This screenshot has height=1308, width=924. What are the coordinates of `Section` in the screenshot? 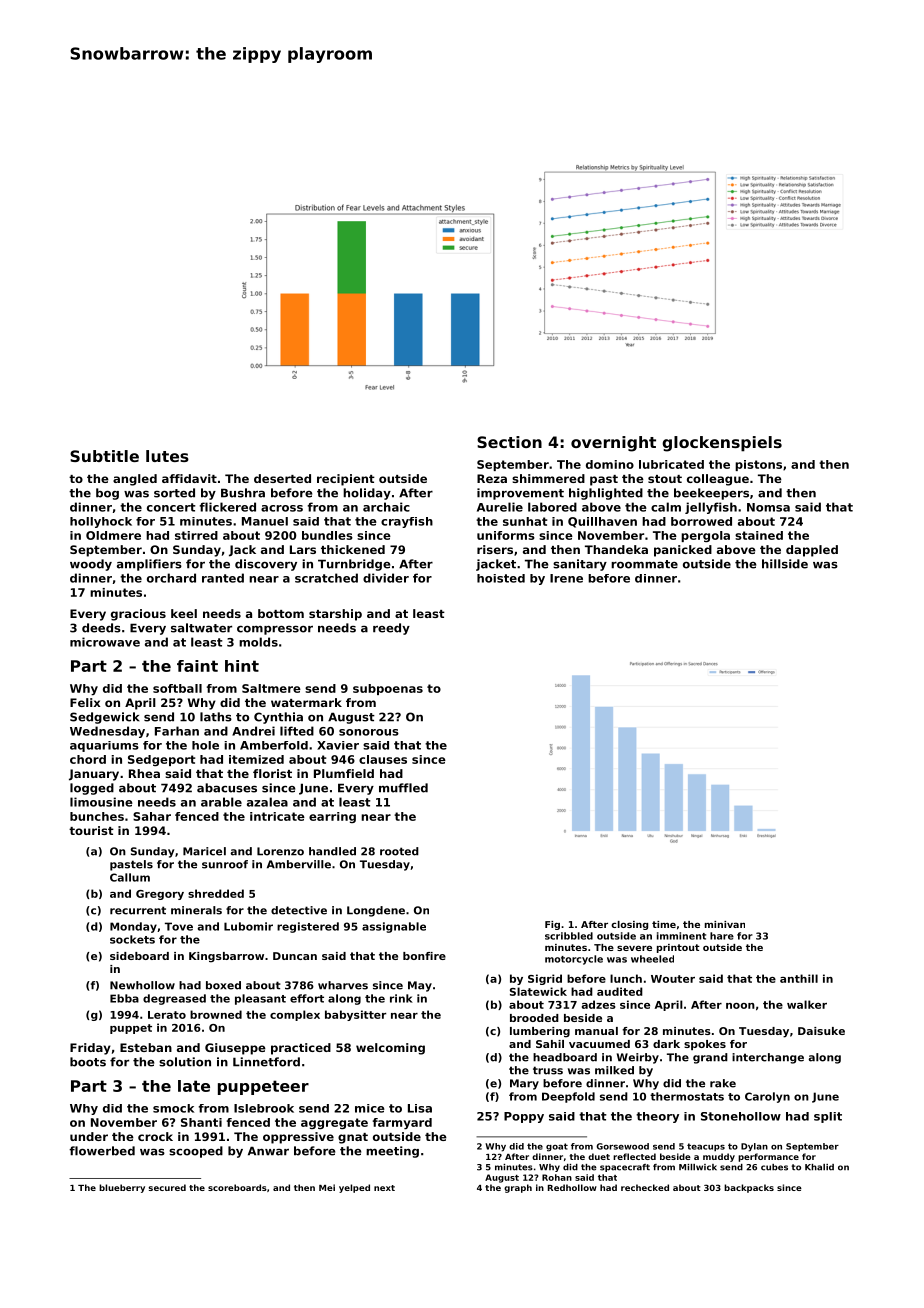 It's located at (509, 442).
